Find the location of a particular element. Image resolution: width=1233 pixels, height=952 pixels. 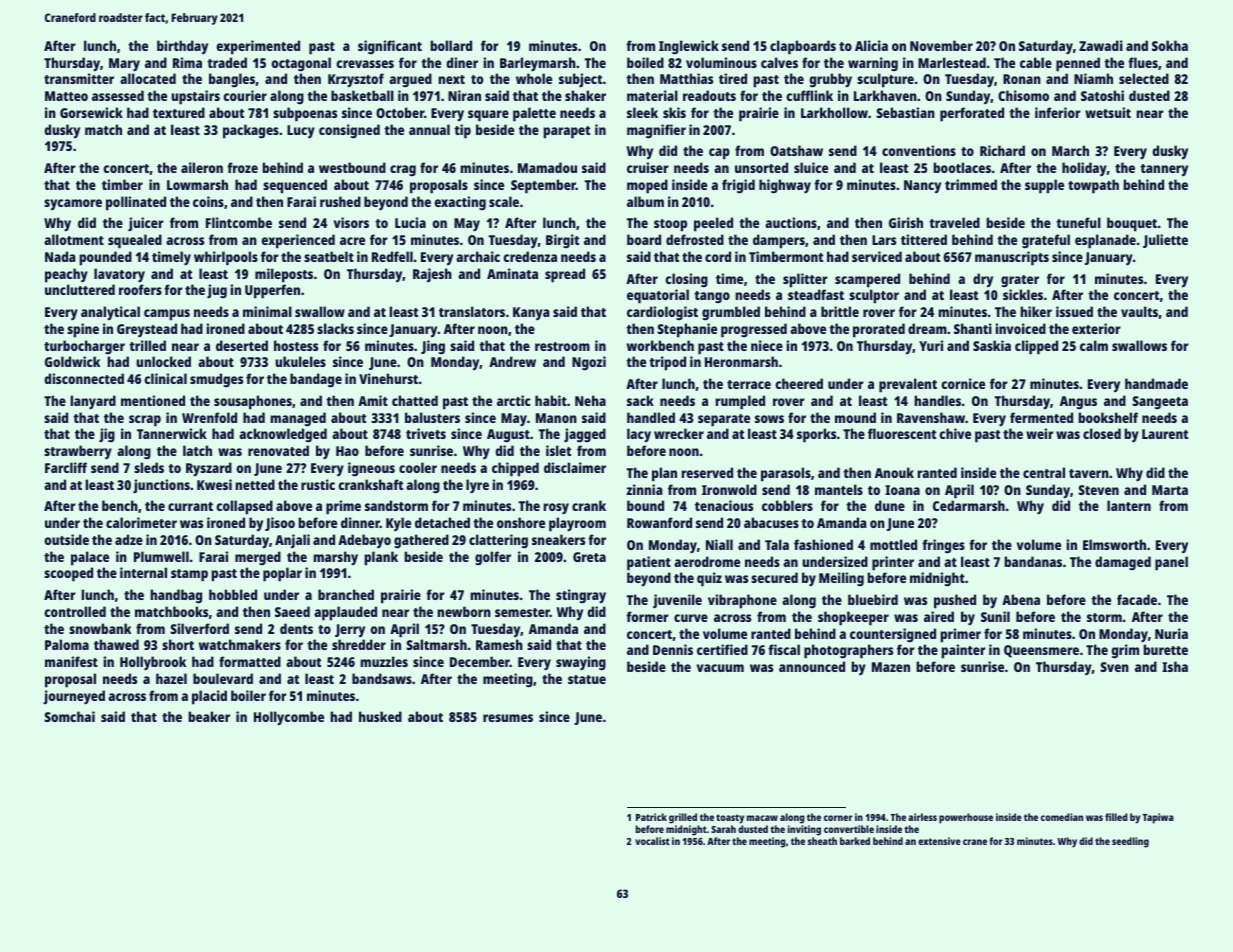

aileron is located at coordinates (202, 167).
